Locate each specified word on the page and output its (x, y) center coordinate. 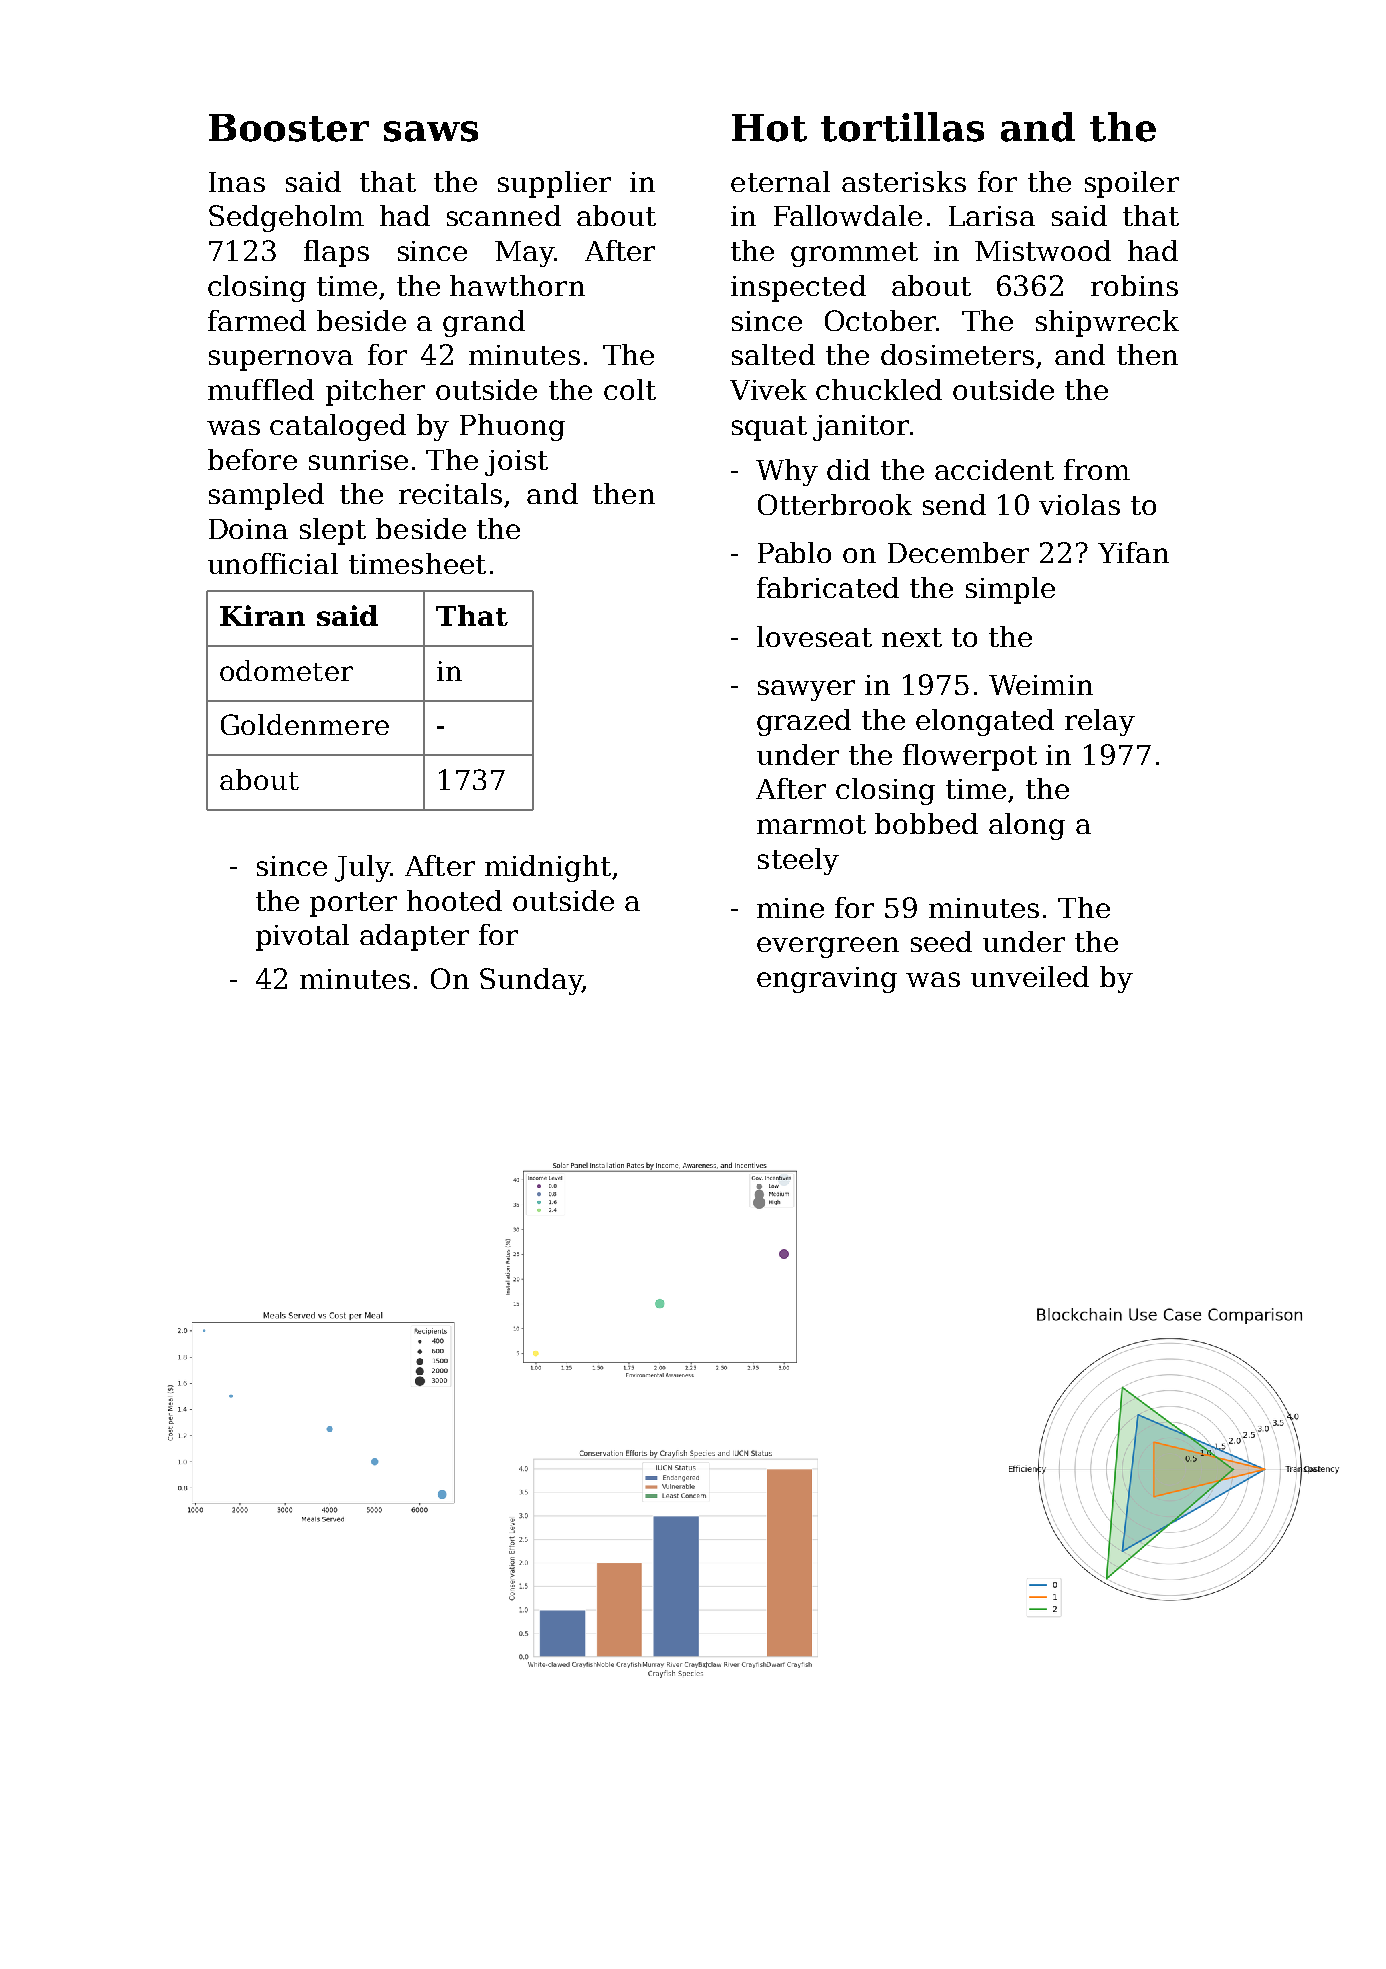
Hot (769, 128)
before (252, 459)
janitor (861, 428)
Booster (289, 128)
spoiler (1132, 184)
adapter (414, 937)
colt (630, 389)
